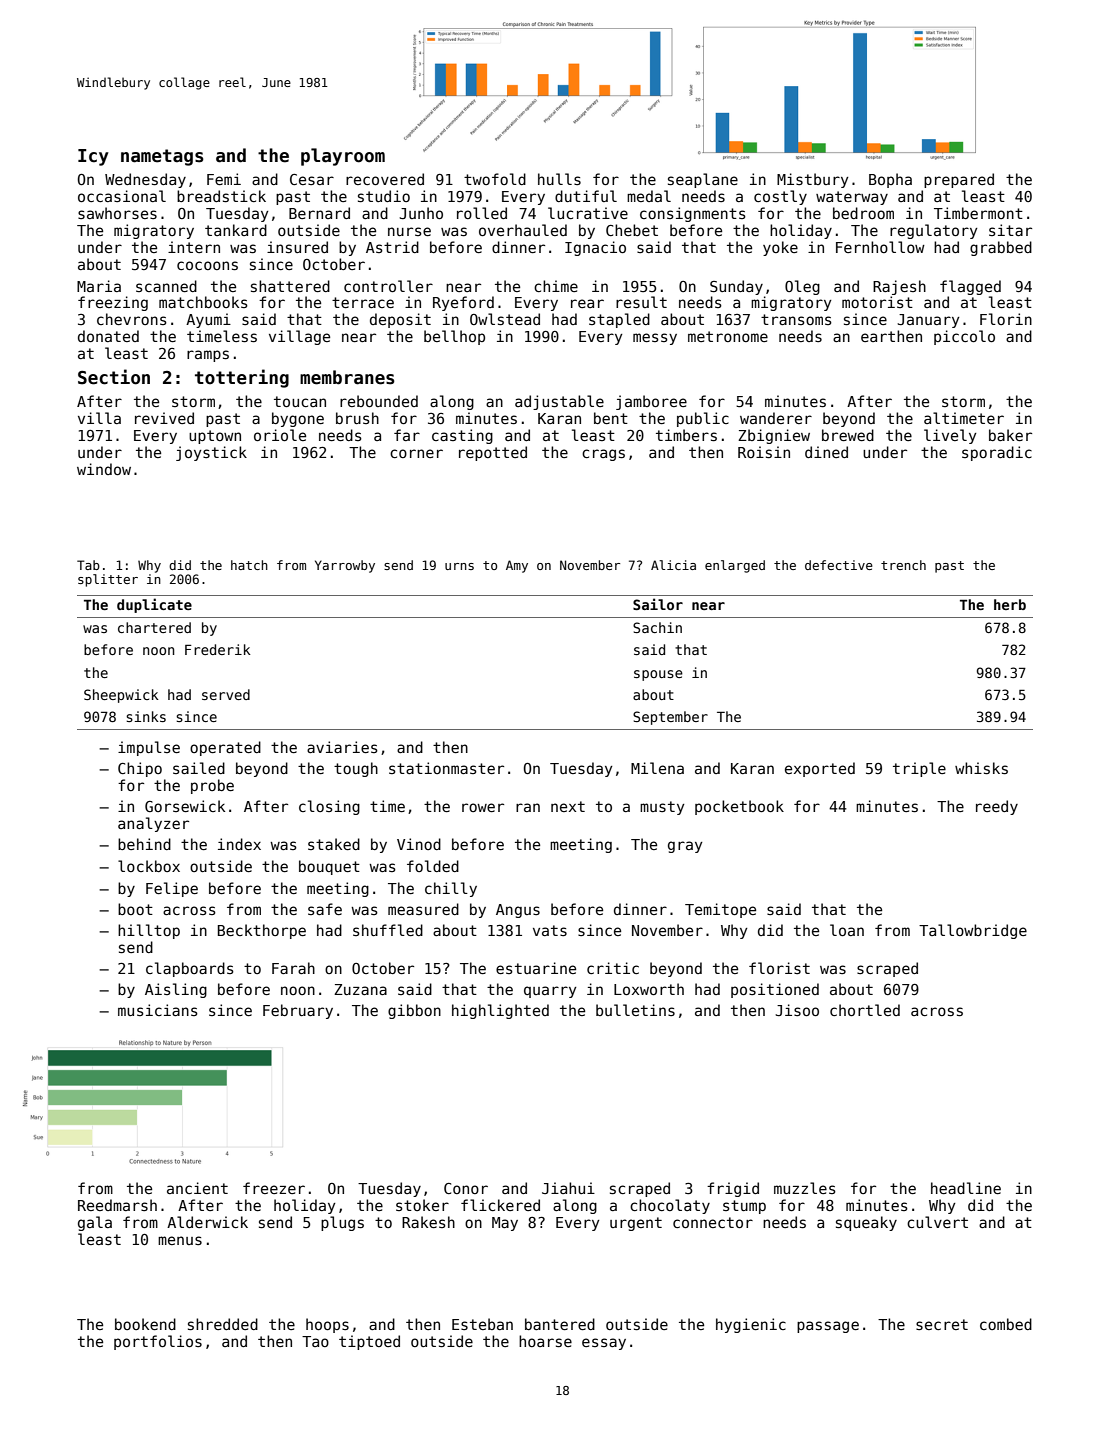 The width and height of the screenshot is (1110, 1437). What do you see at coordinates (981, 768) in the screenshot?
I see `whisks` at bounding box center [981, 768].
